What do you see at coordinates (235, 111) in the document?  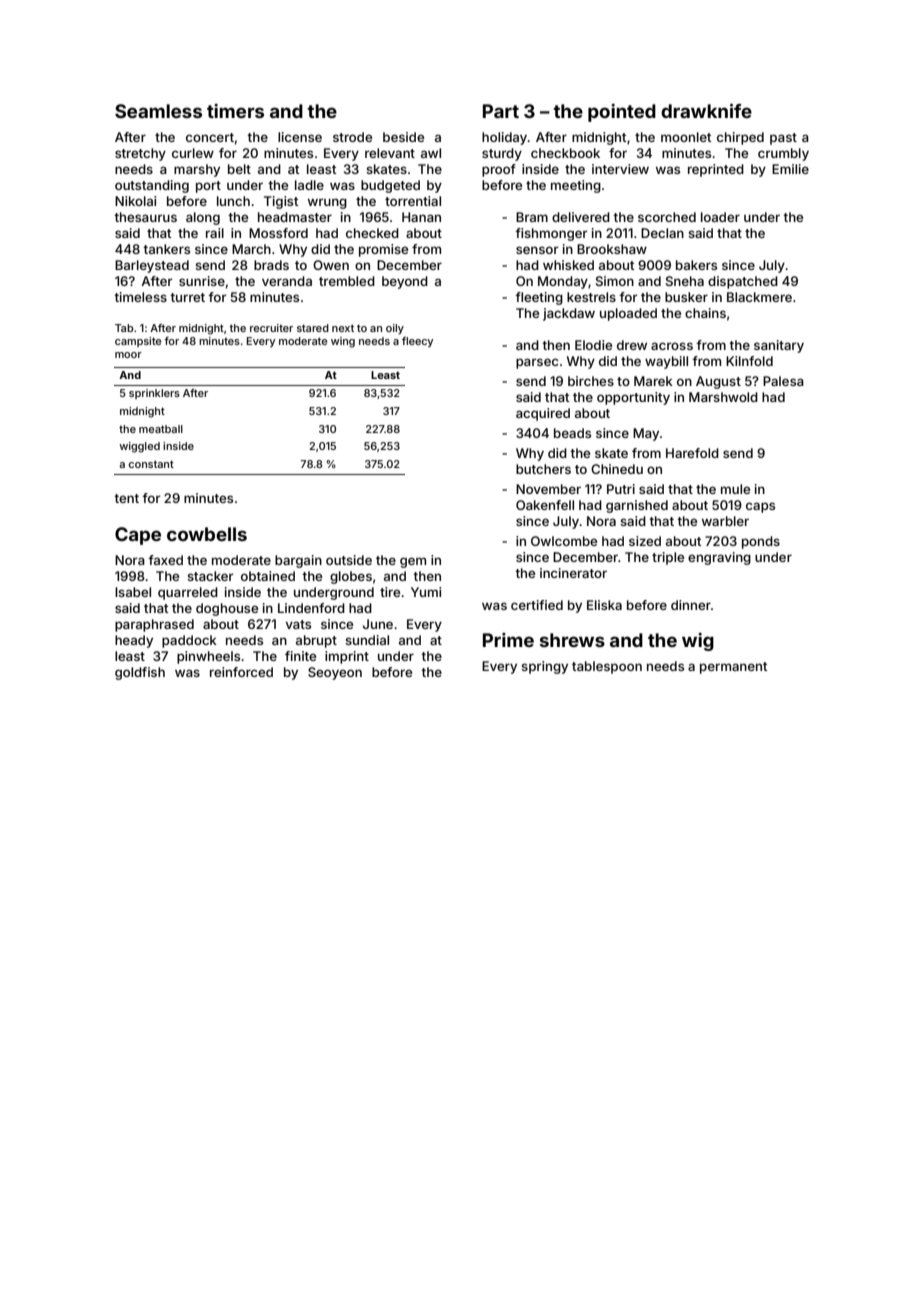 I see `timers` at bounding box center [235, 111].
